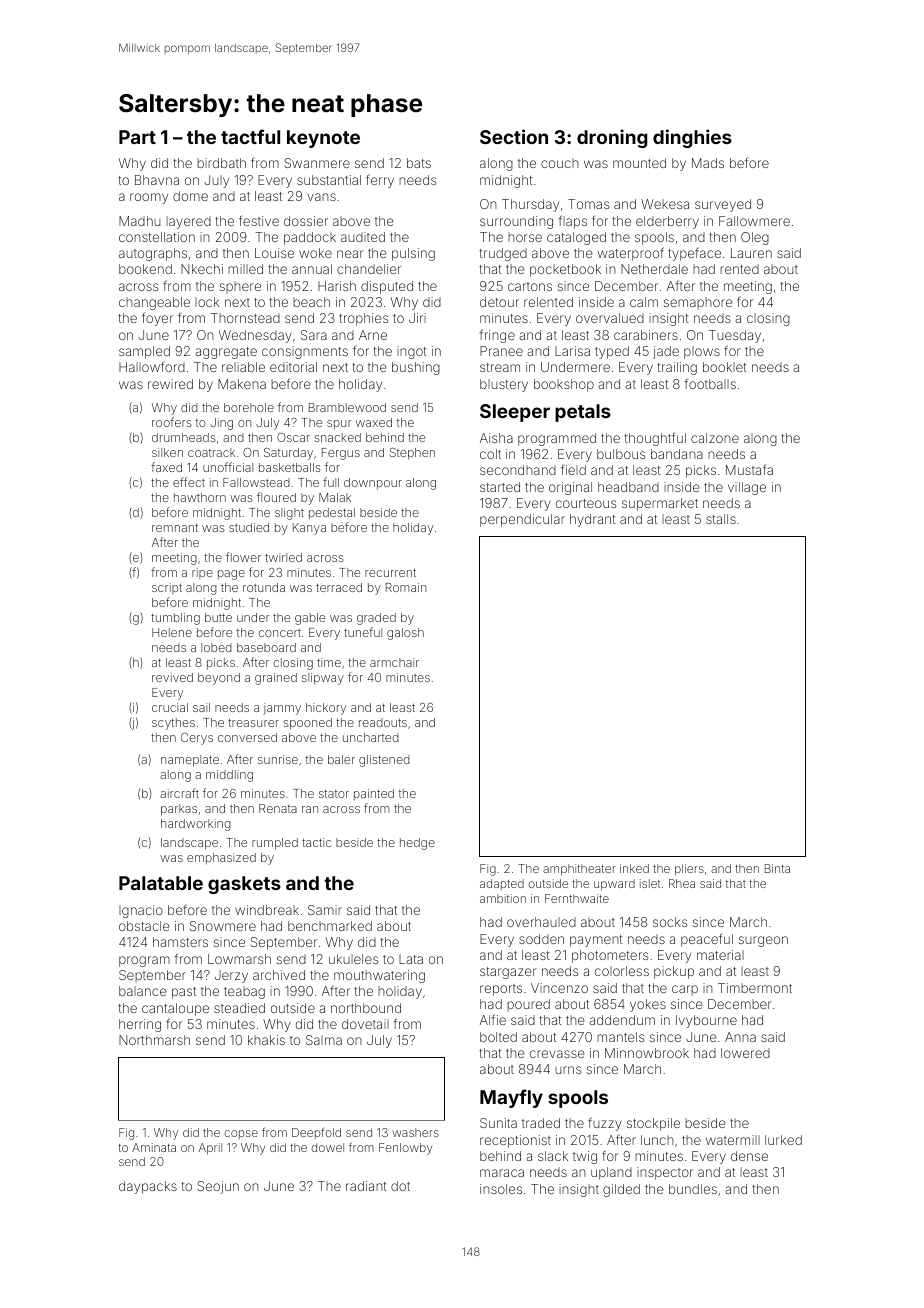 This screenshot has height=1308, width=924. Describe the element at coordinates (698, 303) in the screenshot. I see `semaphore` at that location.
